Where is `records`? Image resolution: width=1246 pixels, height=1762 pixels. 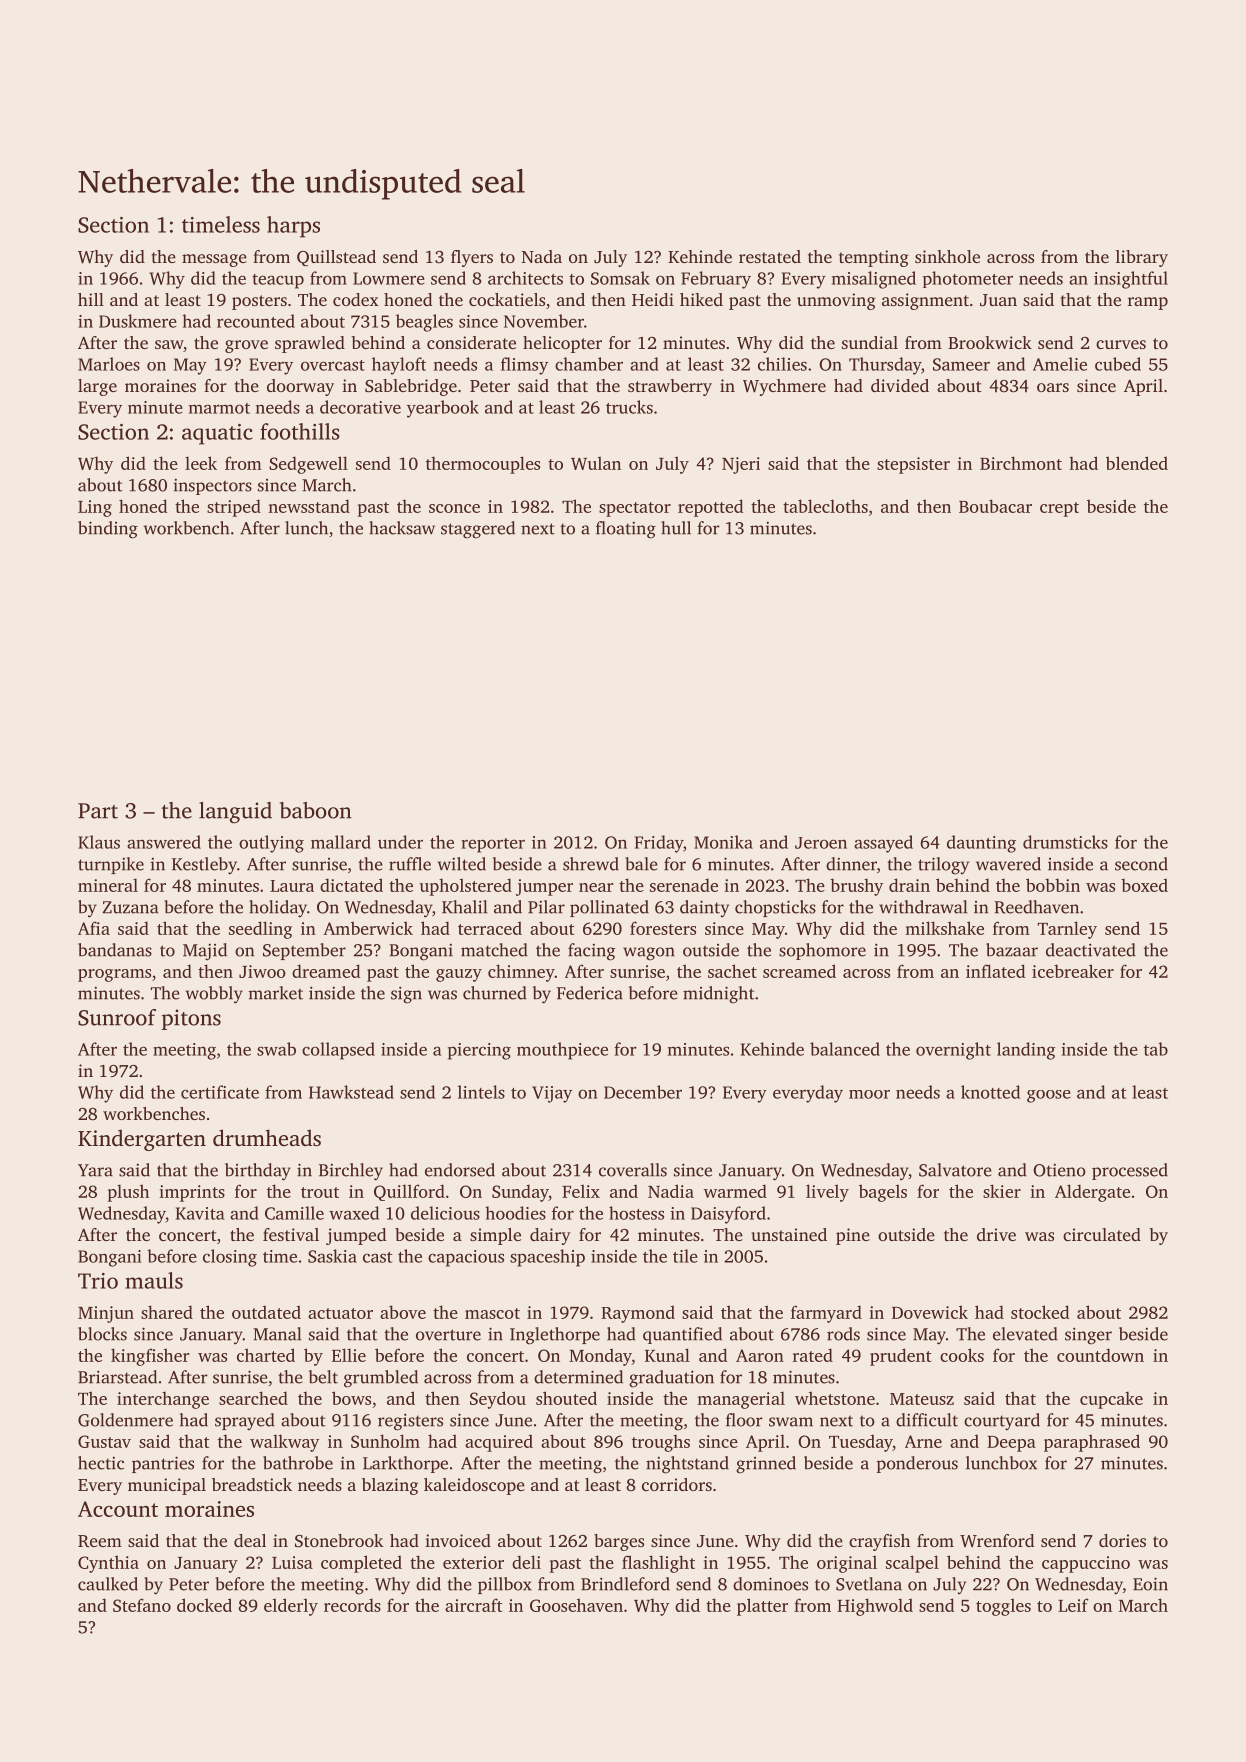 records is located at coordinates (352, 1605).
